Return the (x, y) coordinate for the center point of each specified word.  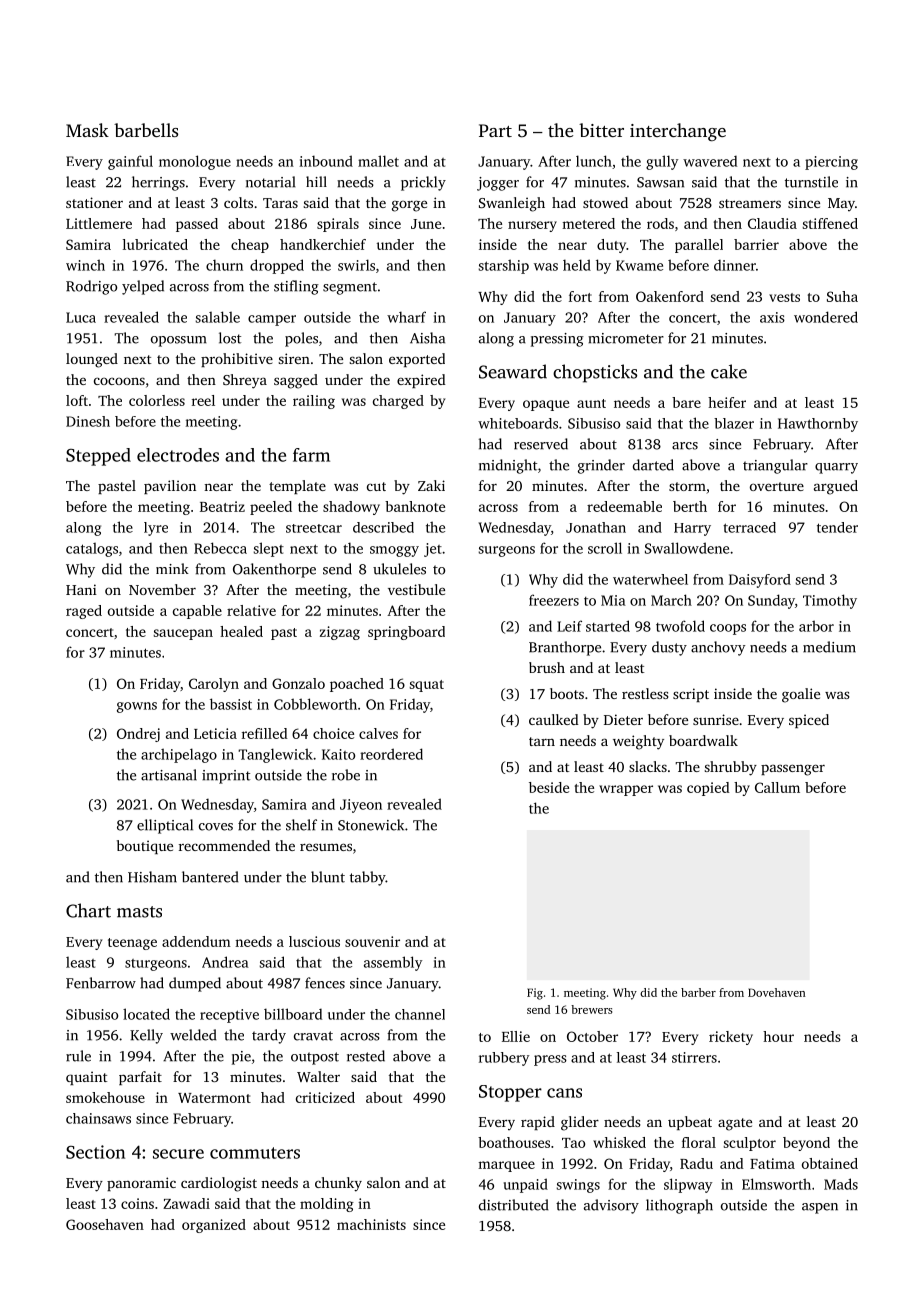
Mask (87, 130)
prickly (423, 183)
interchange (678, 132)
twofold (680, 626)
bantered (210, 877)
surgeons (506, 551)
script (691, 695)
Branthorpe (565, 648)
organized (214, 1226)
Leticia (215, 733)
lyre (156, 529)
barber (698, 992)
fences (325, 983)
